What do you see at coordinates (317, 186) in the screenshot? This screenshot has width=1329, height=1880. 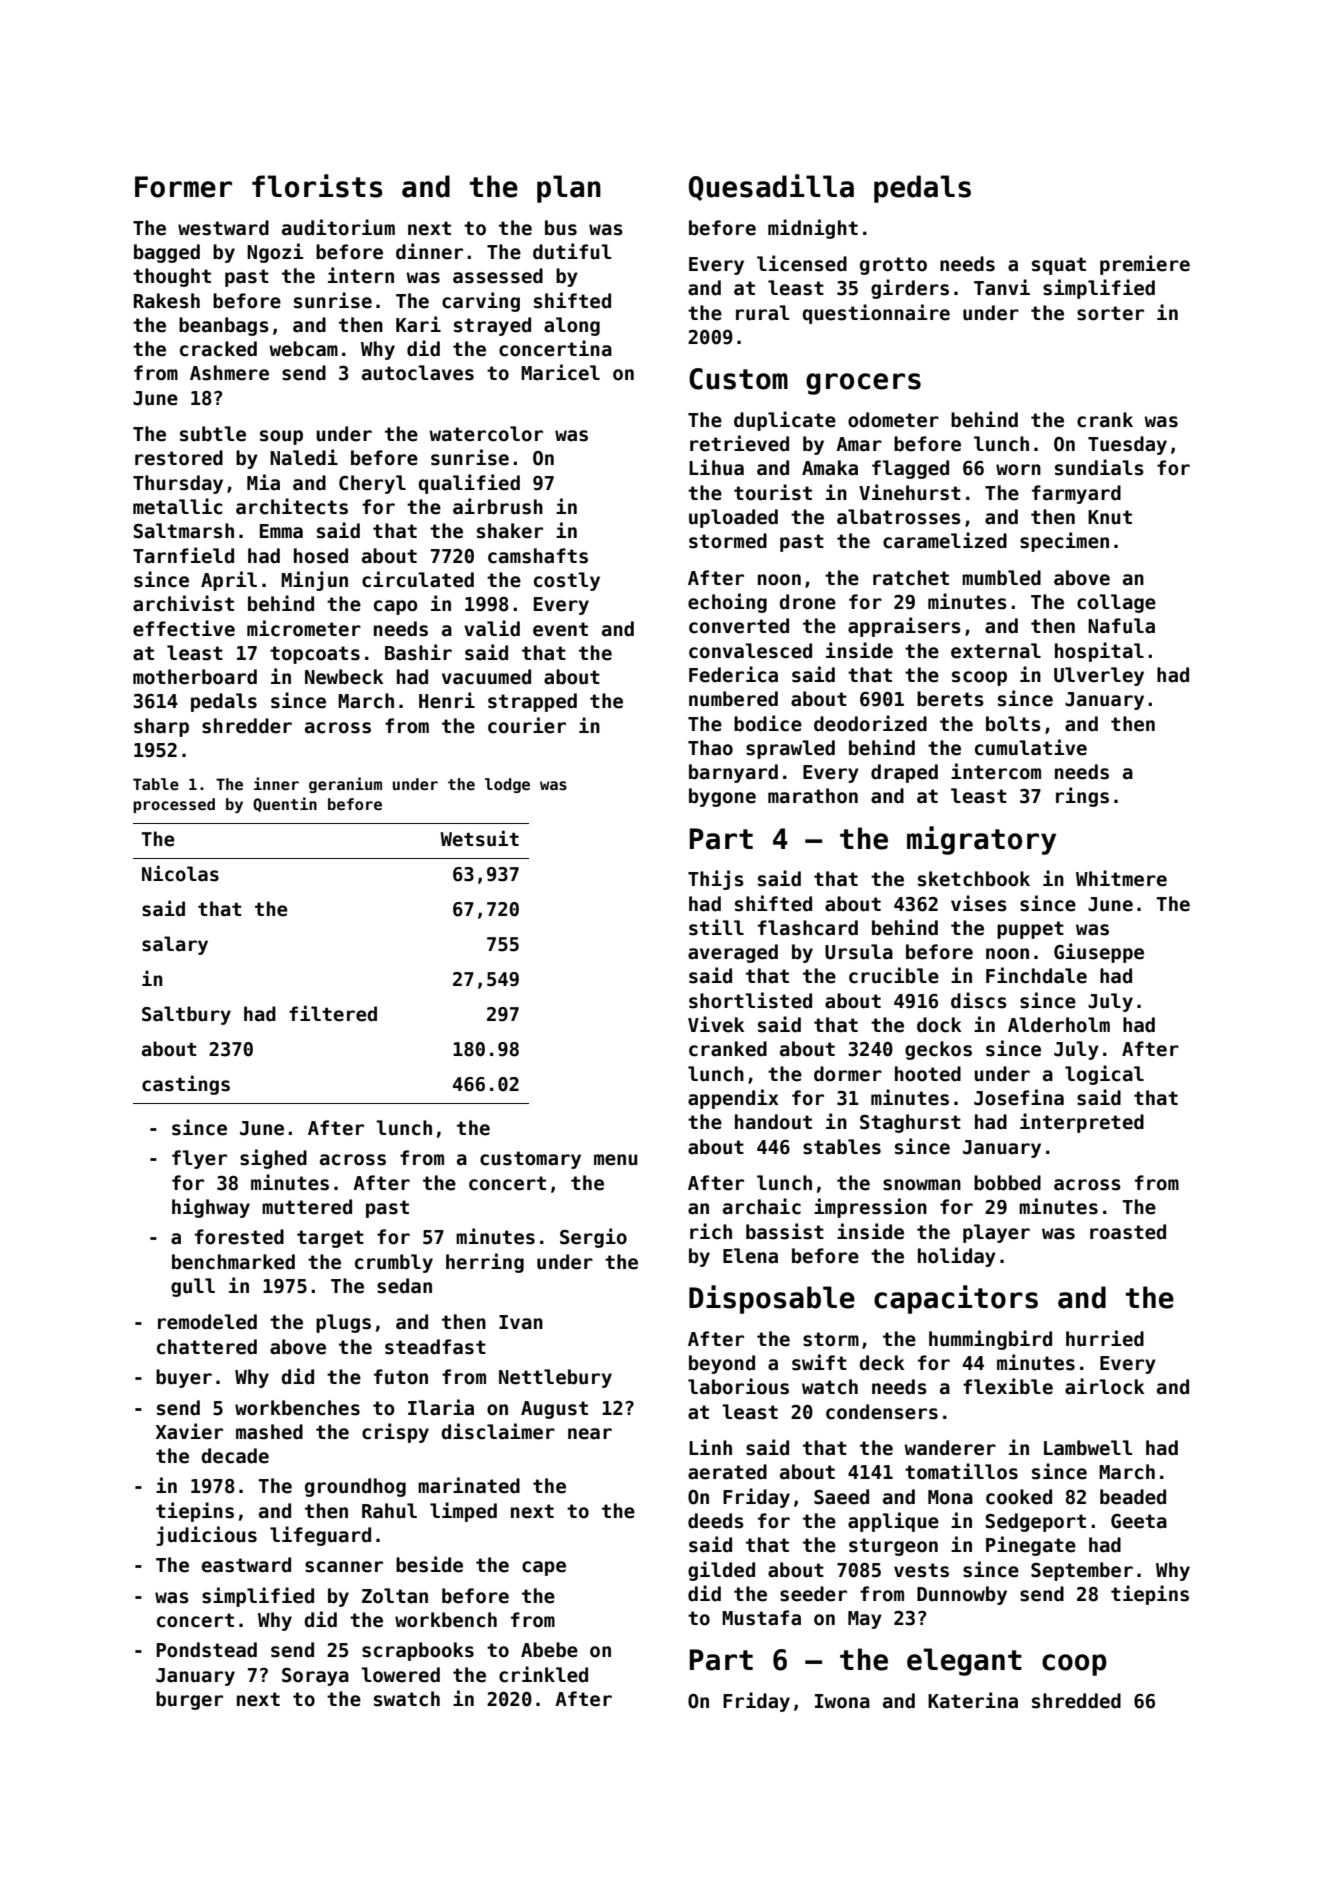 I see `florists` at bounding box center [317, 186].
